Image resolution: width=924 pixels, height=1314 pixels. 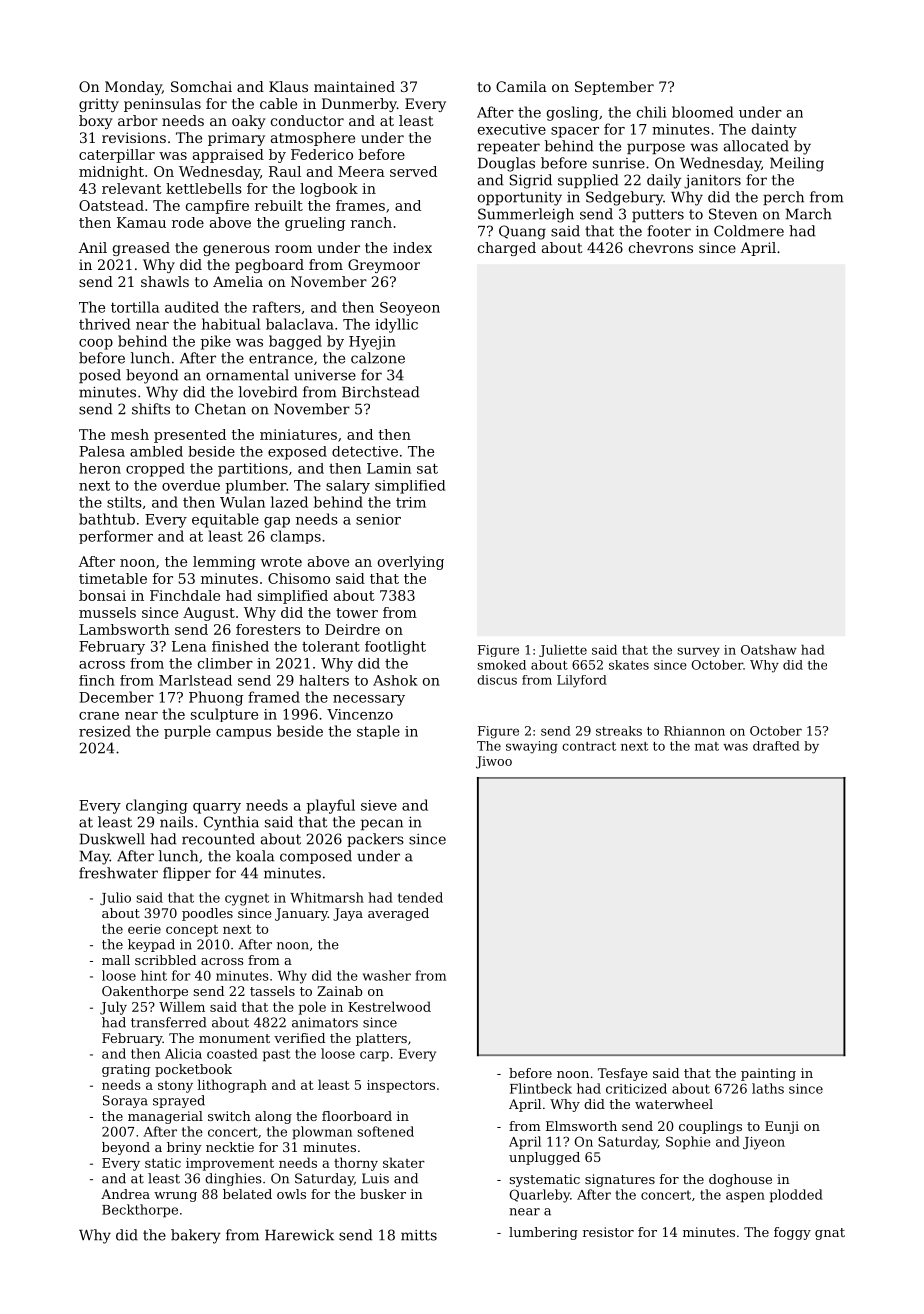 What do you see at coordinates (411, 502) in the document?
I see `trim` at bounding box center [411, 502].
